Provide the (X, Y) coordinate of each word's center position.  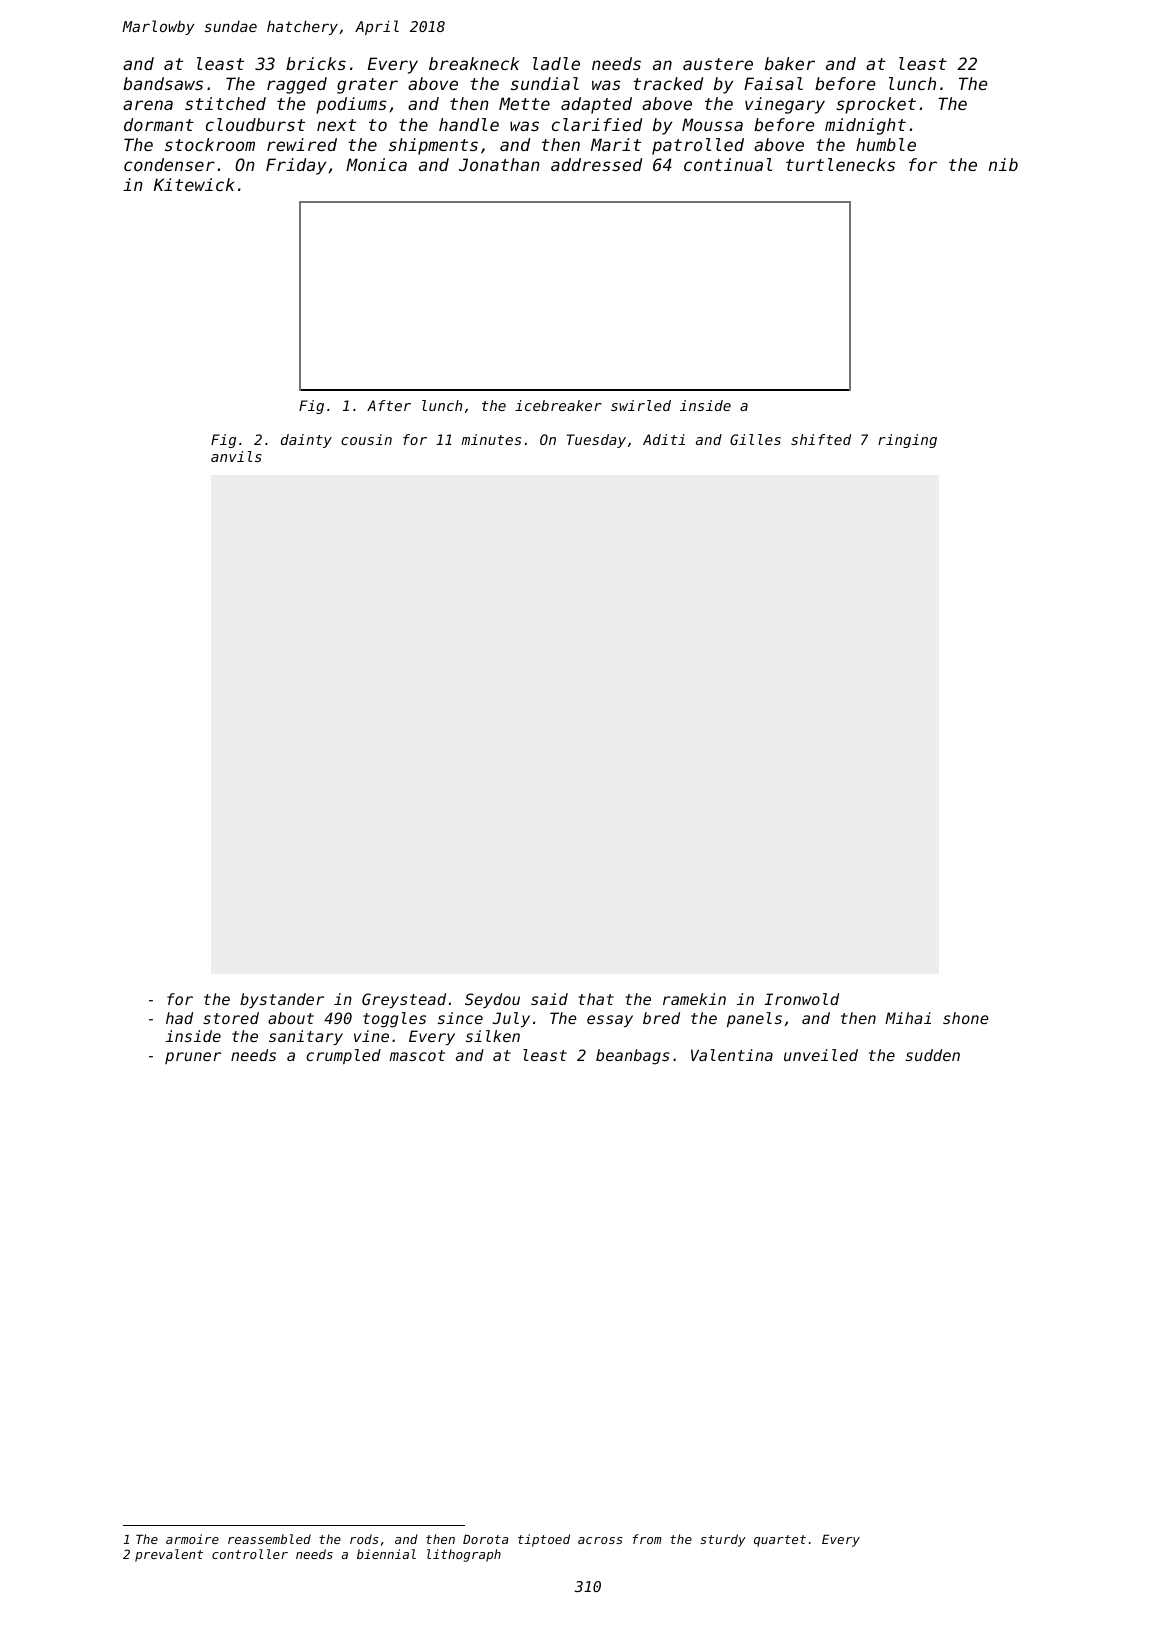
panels (754, 1019)
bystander (282, 1000)
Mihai (908, 1018)
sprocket (876, 105)
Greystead (404, 1000)
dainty (306, 441)
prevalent (169, 1555)
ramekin (694, 999)
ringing (907, 441)
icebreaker (558, 405)
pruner (193, 1058)
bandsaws (163, 83)
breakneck (474, 63)
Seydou (492, 1000)
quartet (780, 1541)
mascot (417, 1055)
